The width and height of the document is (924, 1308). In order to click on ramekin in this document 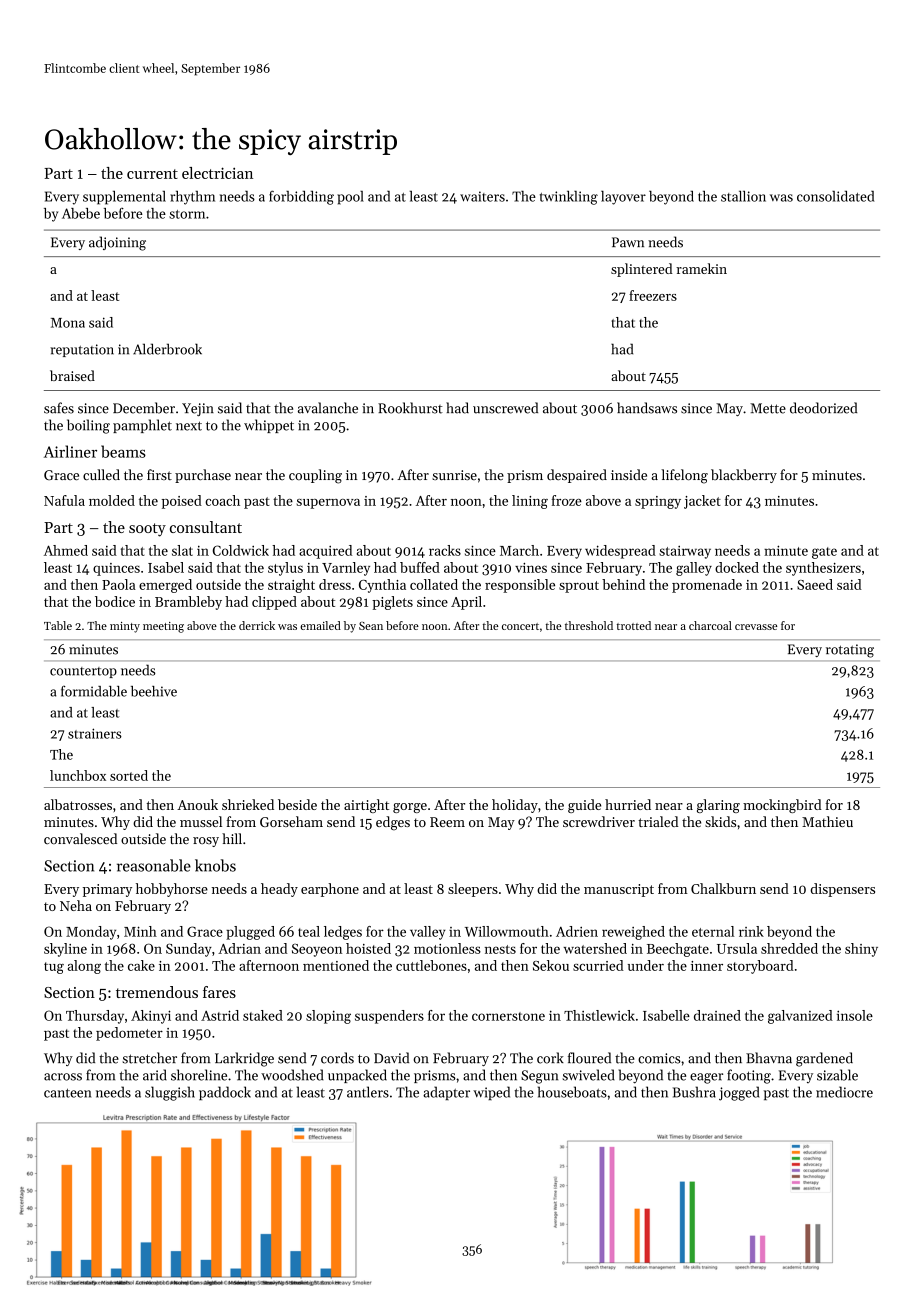, I will do `click(701, 268)`.
